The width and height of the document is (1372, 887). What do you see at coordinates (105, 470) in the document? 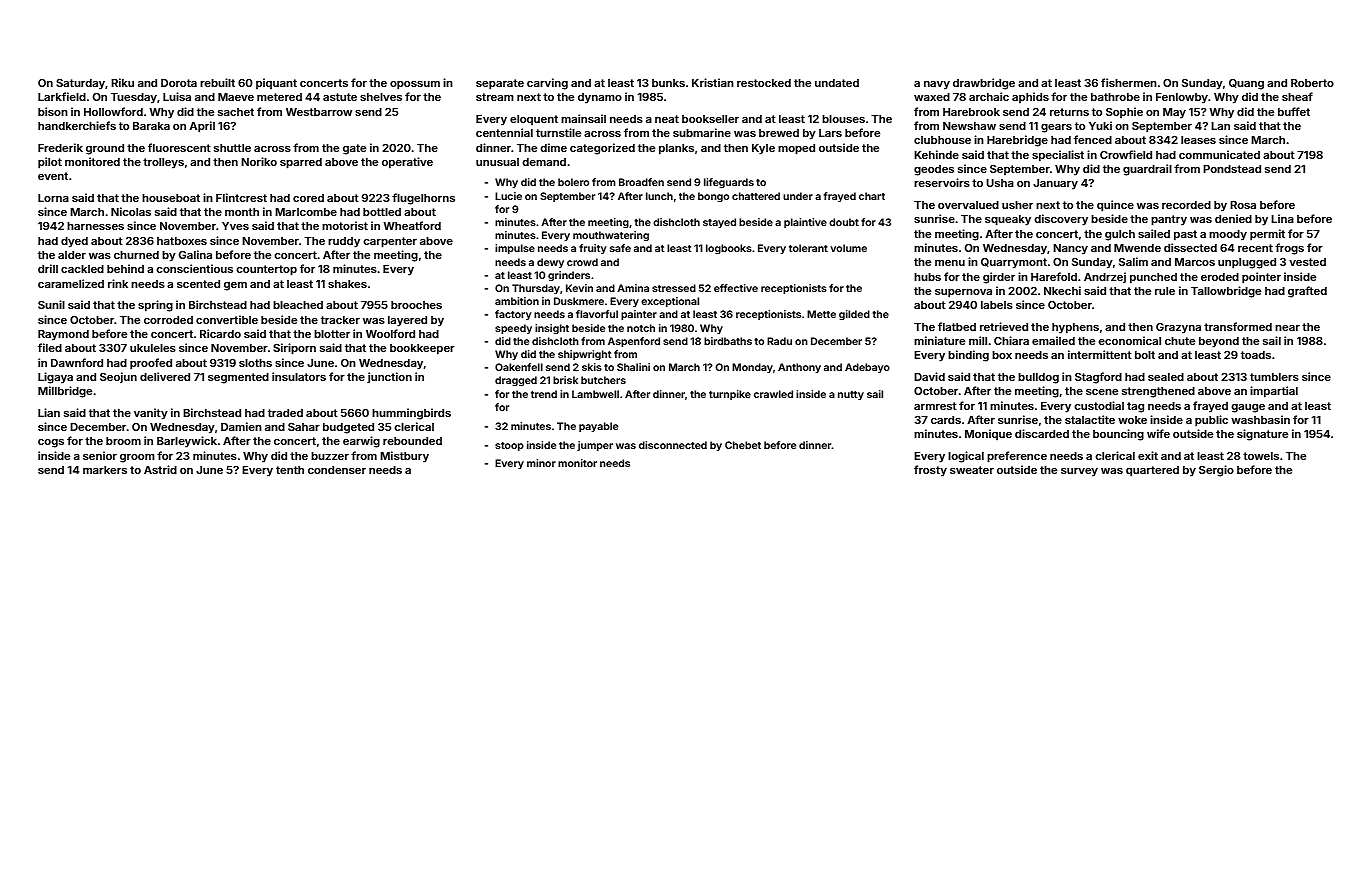
I see `markers` at bounding box center [105, 470].
